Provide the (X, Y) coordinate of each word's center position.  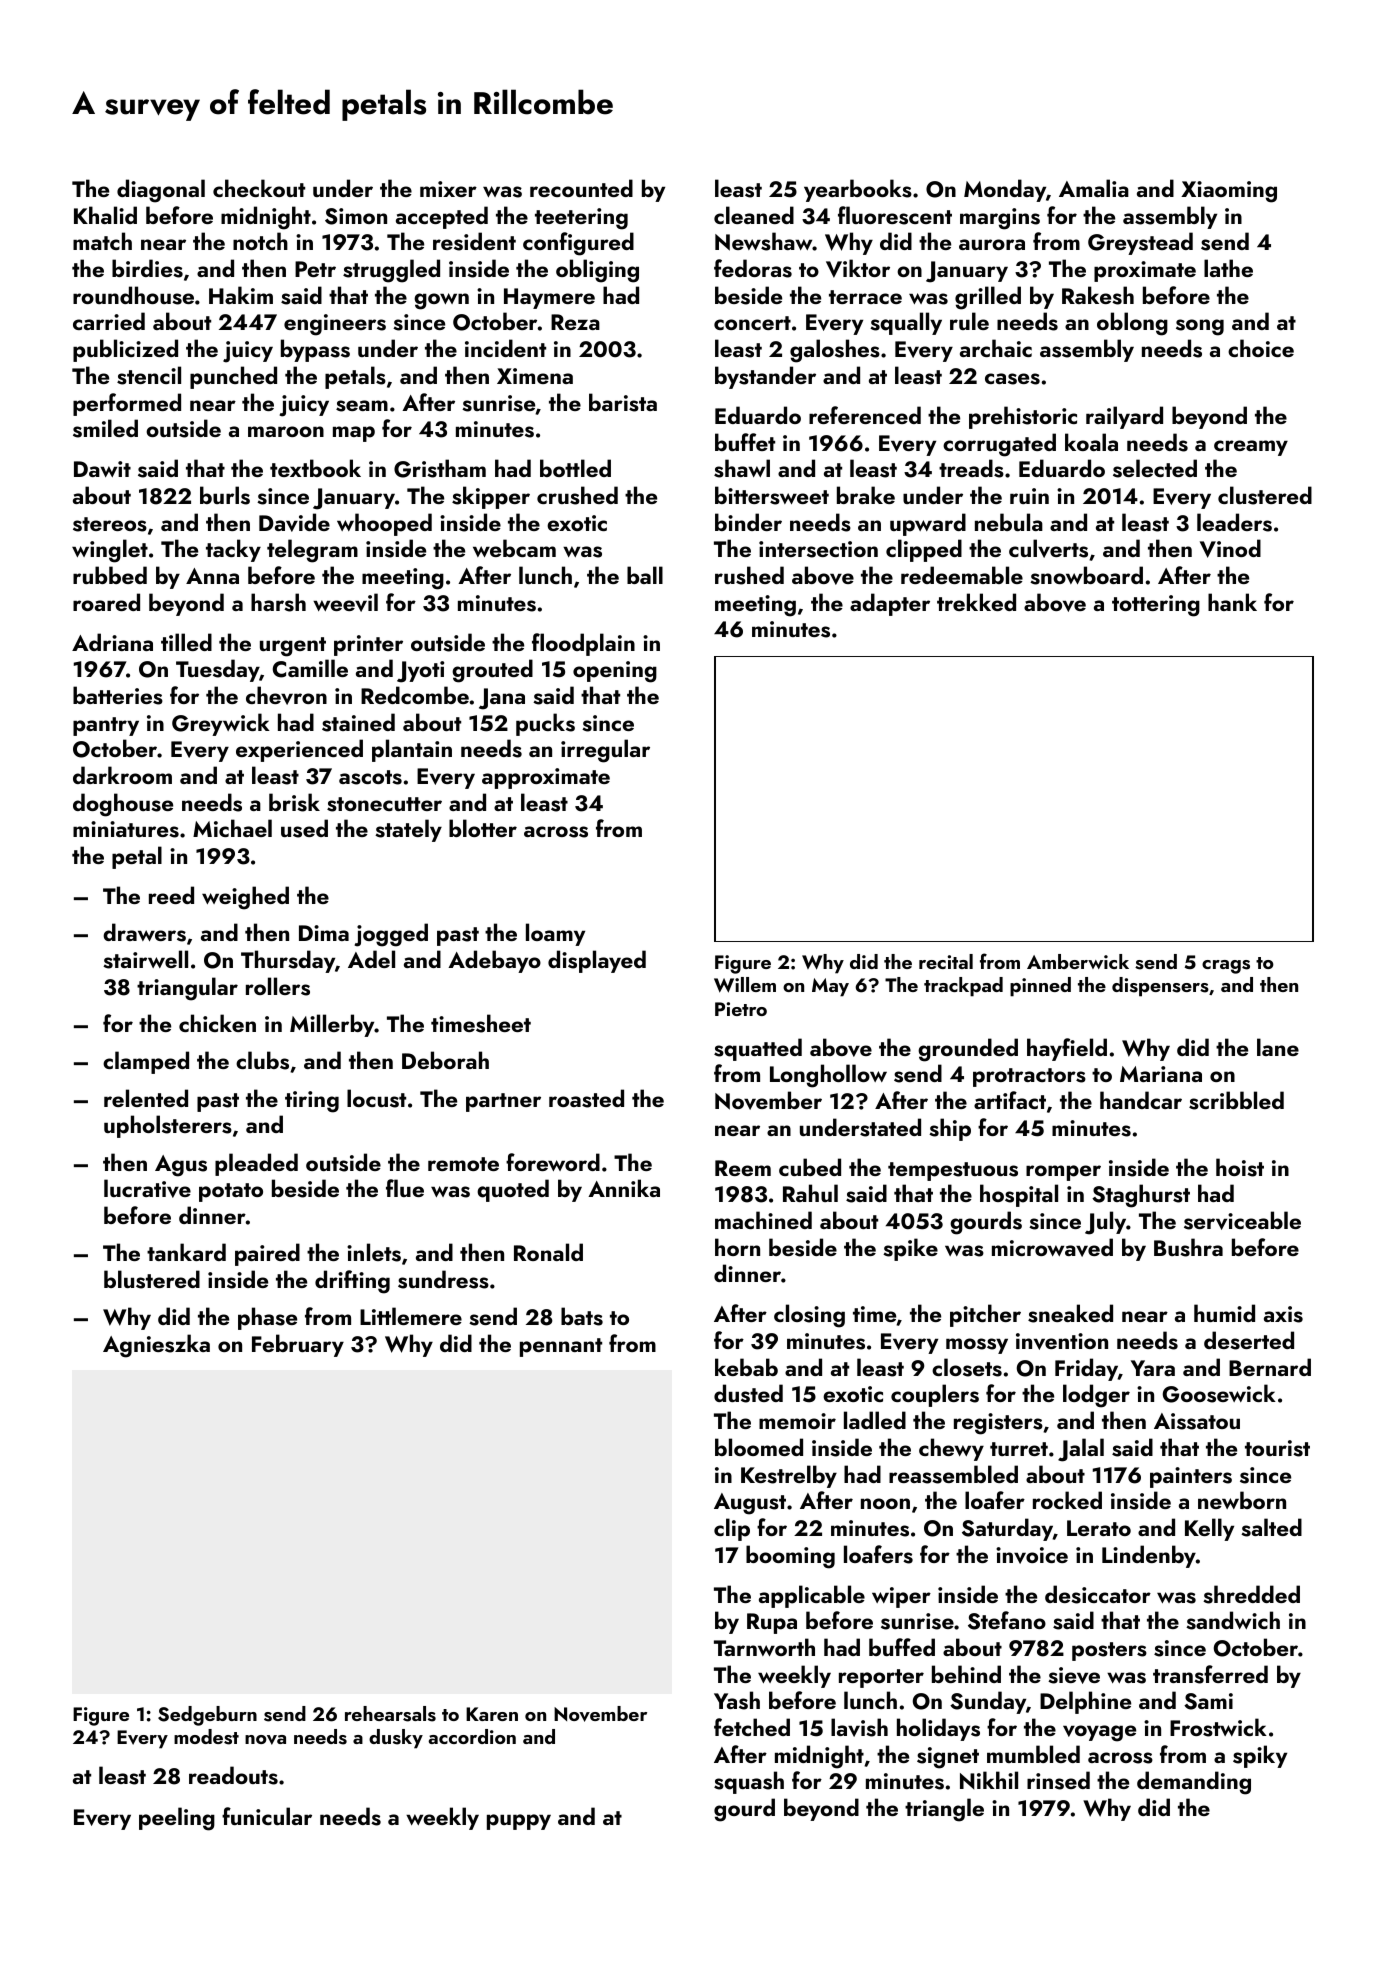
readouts (233, 1775)
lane (1278, 1047)
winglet (110, 551)
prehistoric (1023, 417)
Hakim (241, 295)
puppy (519, 1822)
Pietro (741, 1009)
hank (1232, 602)
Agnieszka (156, 1346)
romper (1063, 1173)
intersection (818, 549)
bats (582, 1316)
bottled (575, 468)
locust (376, 1098)
